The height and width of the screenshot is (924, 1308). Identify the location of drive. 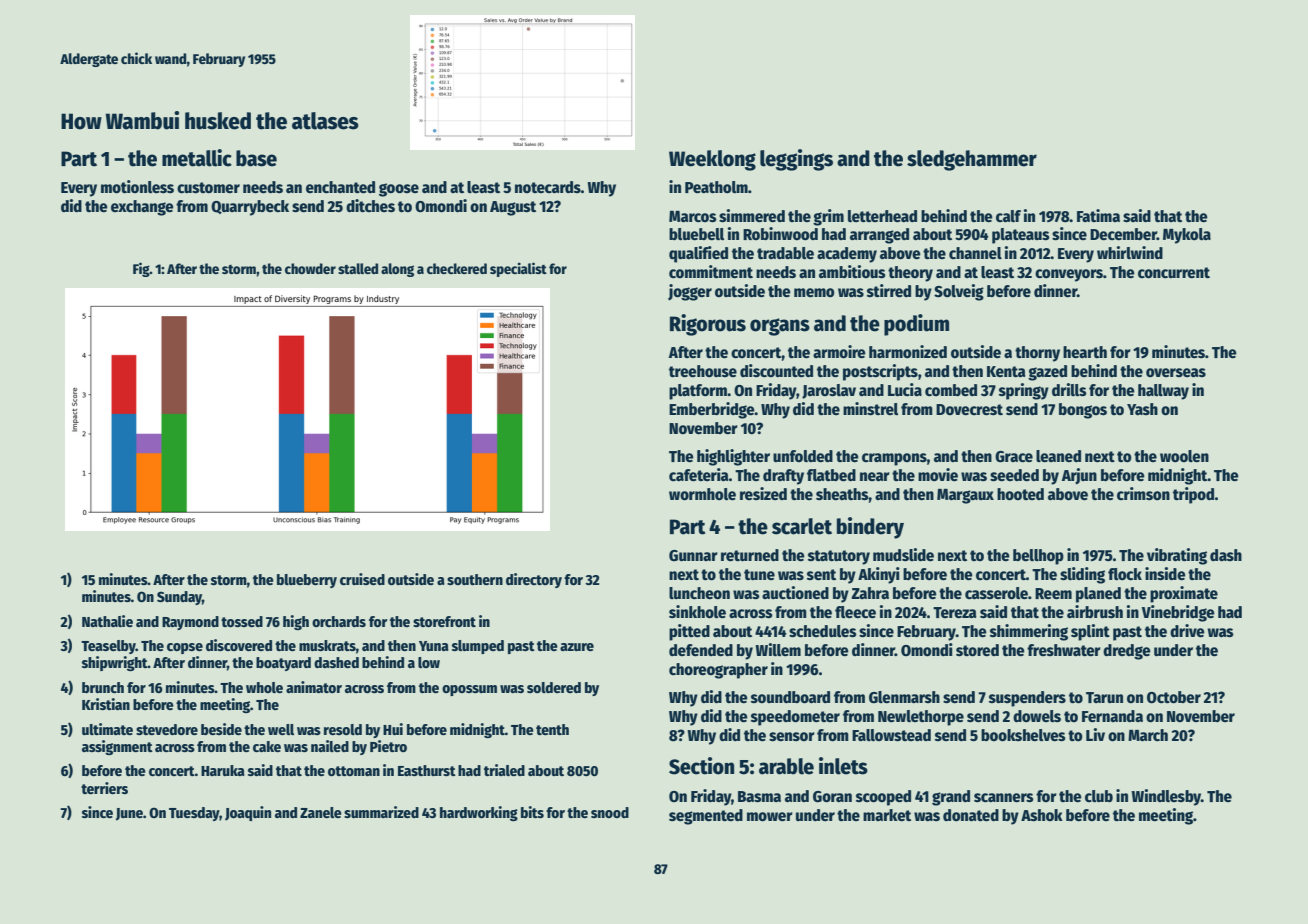
(1187, 630).
